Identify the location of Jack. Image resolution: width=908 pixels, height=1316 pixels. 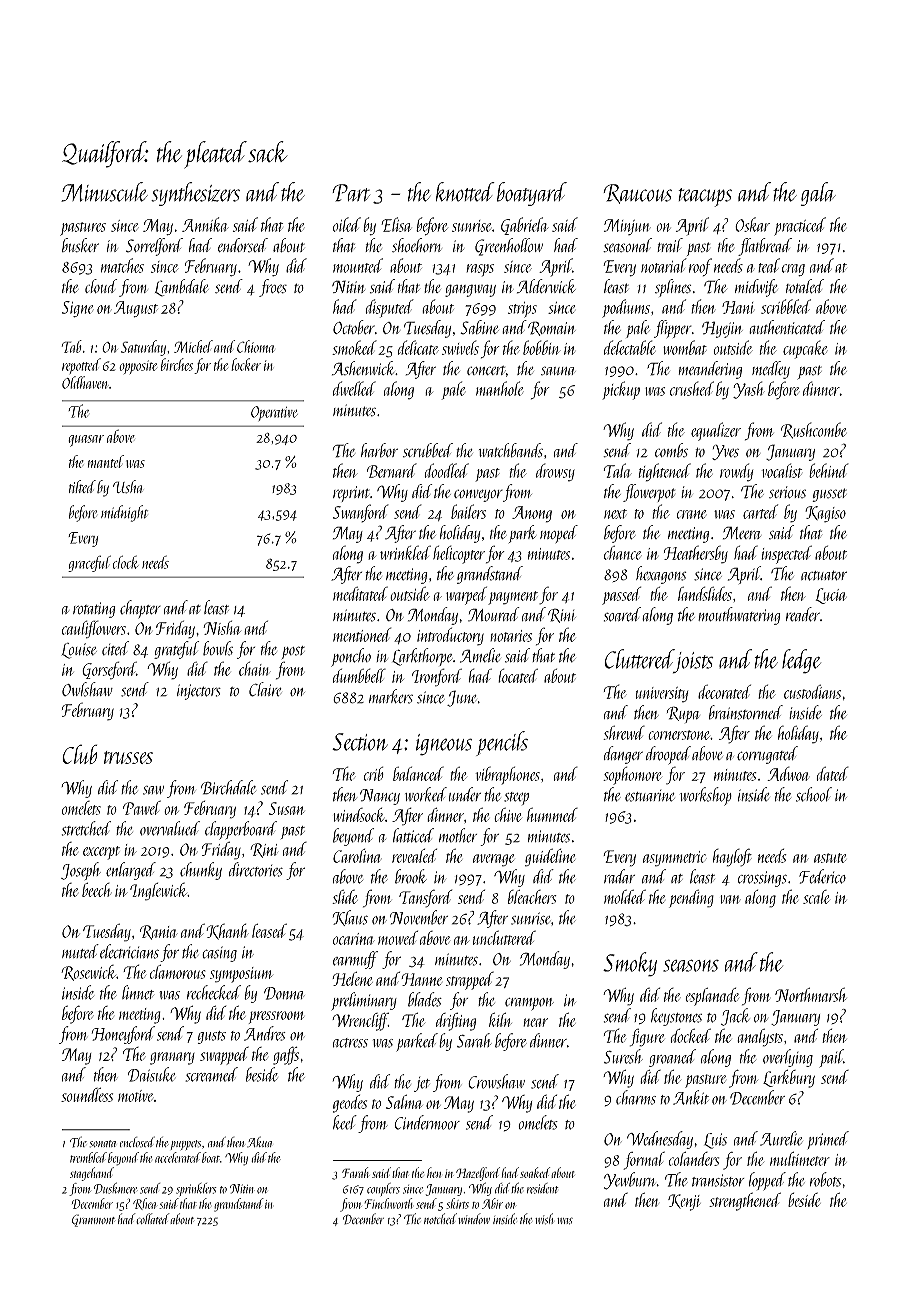
(735, 1017).
